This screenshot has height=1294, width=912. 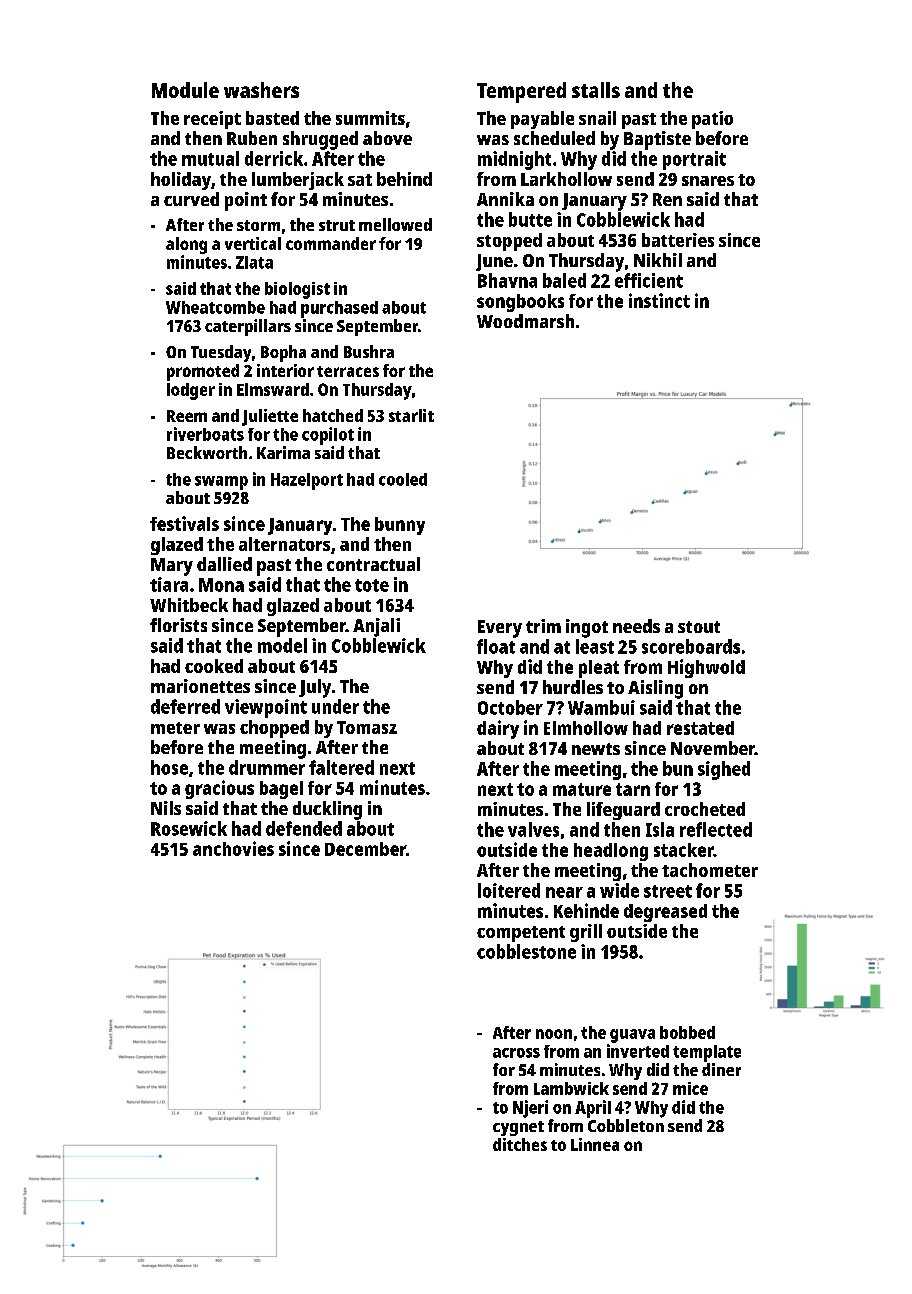 What do you see at coordinates (395, 224) in the screenshot?
I see `mellowed` at bounding box center [395, 224].
